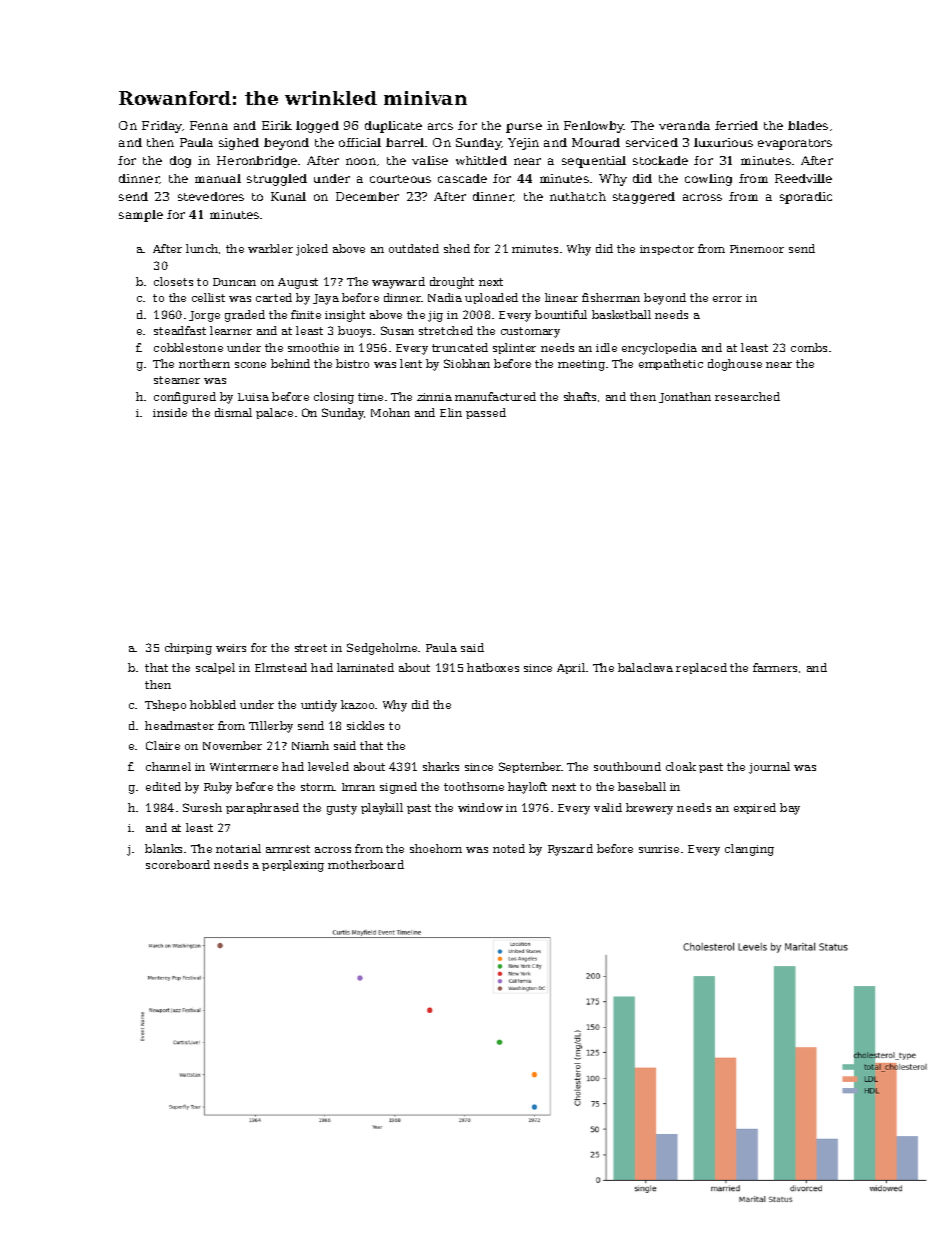 The width and height of the screenshot is (952, 1233). Describe the element at coordinates (211, 196) in the screenshot. I see `stevedores` at that location.
